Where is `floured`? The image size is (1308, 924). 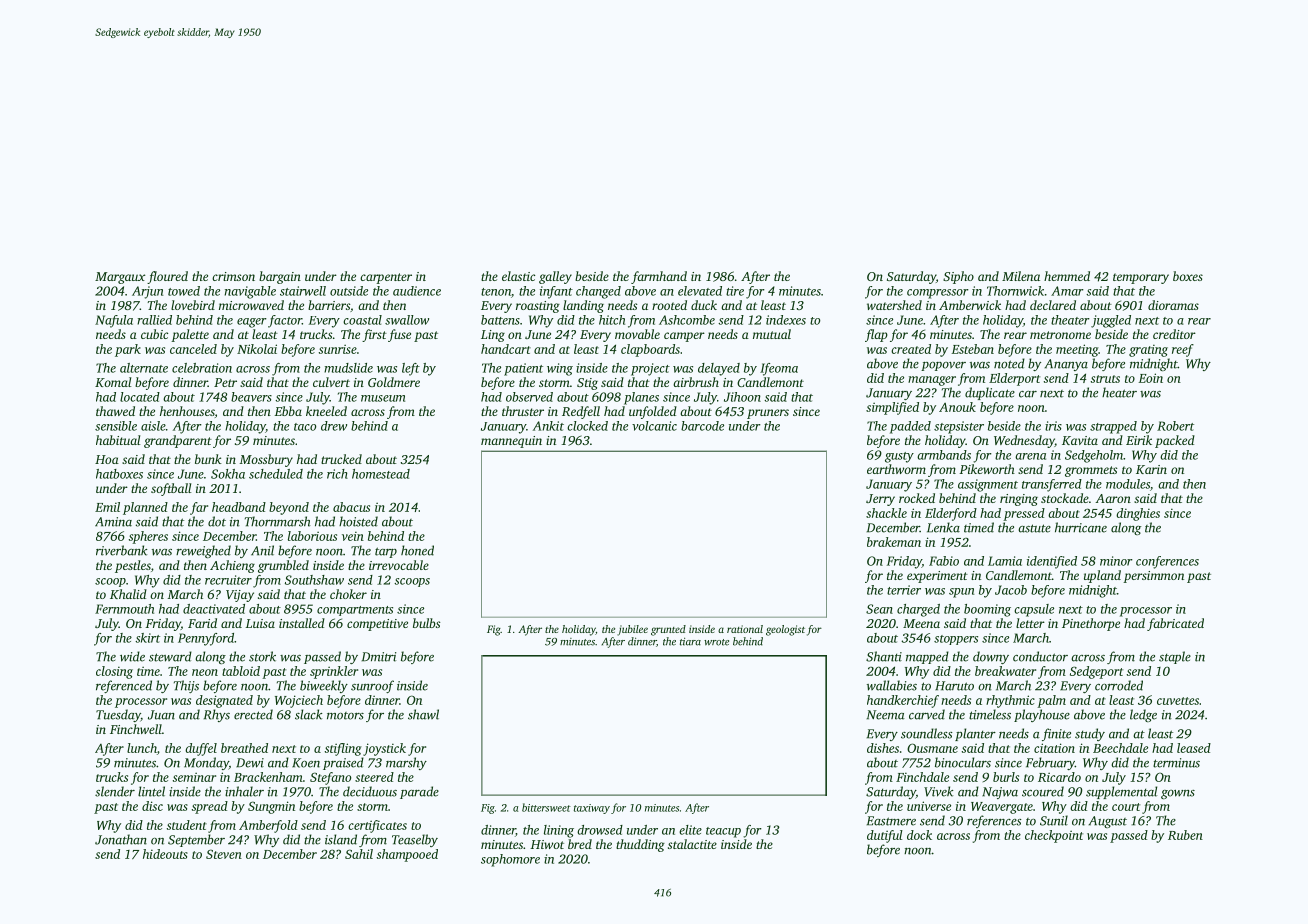
floured is located at coordinates (167, 277).
